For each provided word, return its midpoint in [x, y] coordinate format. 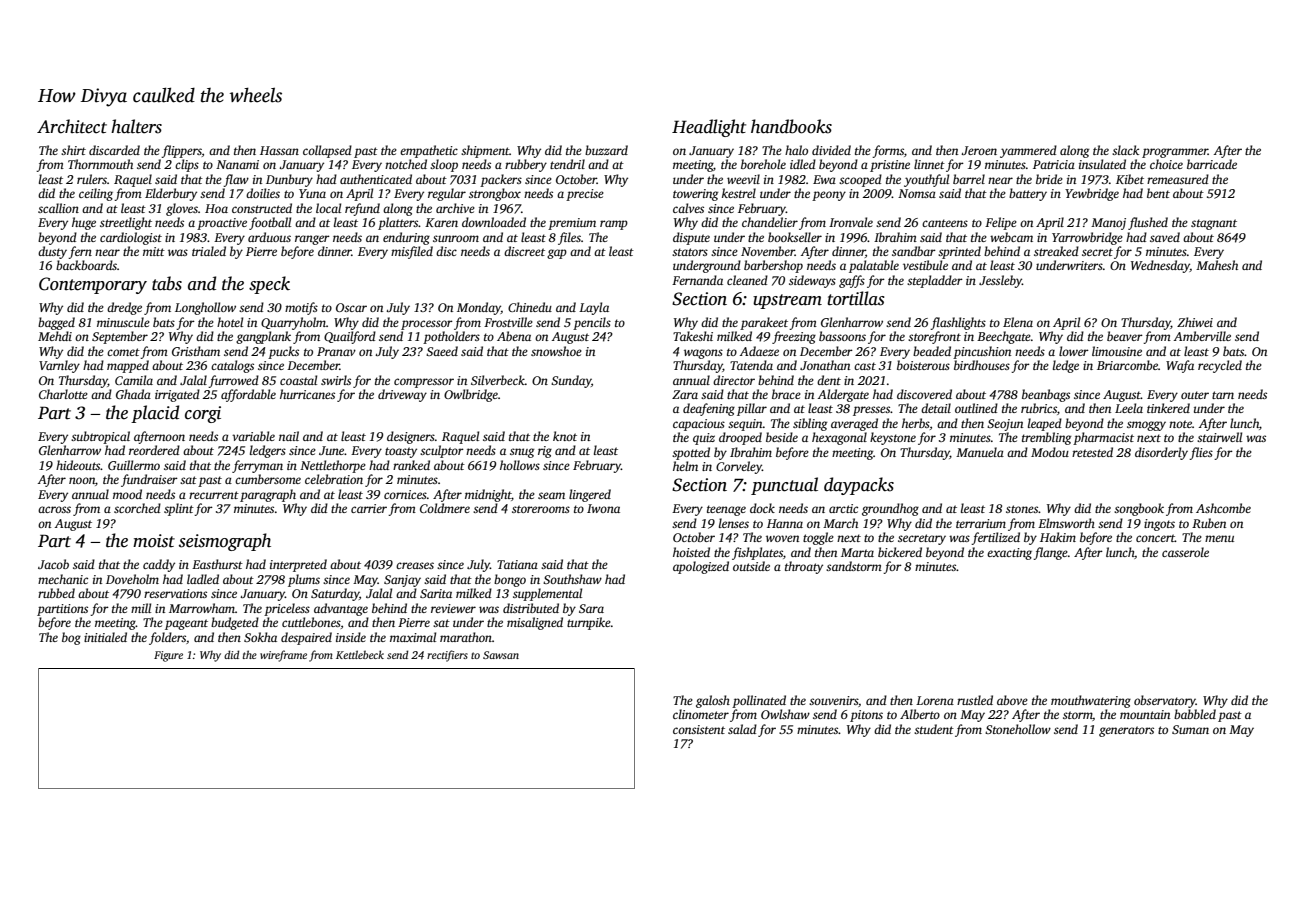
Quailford [350, 337]
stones [1022, 509]
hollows [520, 465]
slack [1125, 150]
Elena [1018, 322]
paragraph [268, 495]
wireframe [283, 656]
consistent [699, 729]
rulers [92, 179]
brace [786, 394]
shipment [485, 151]
